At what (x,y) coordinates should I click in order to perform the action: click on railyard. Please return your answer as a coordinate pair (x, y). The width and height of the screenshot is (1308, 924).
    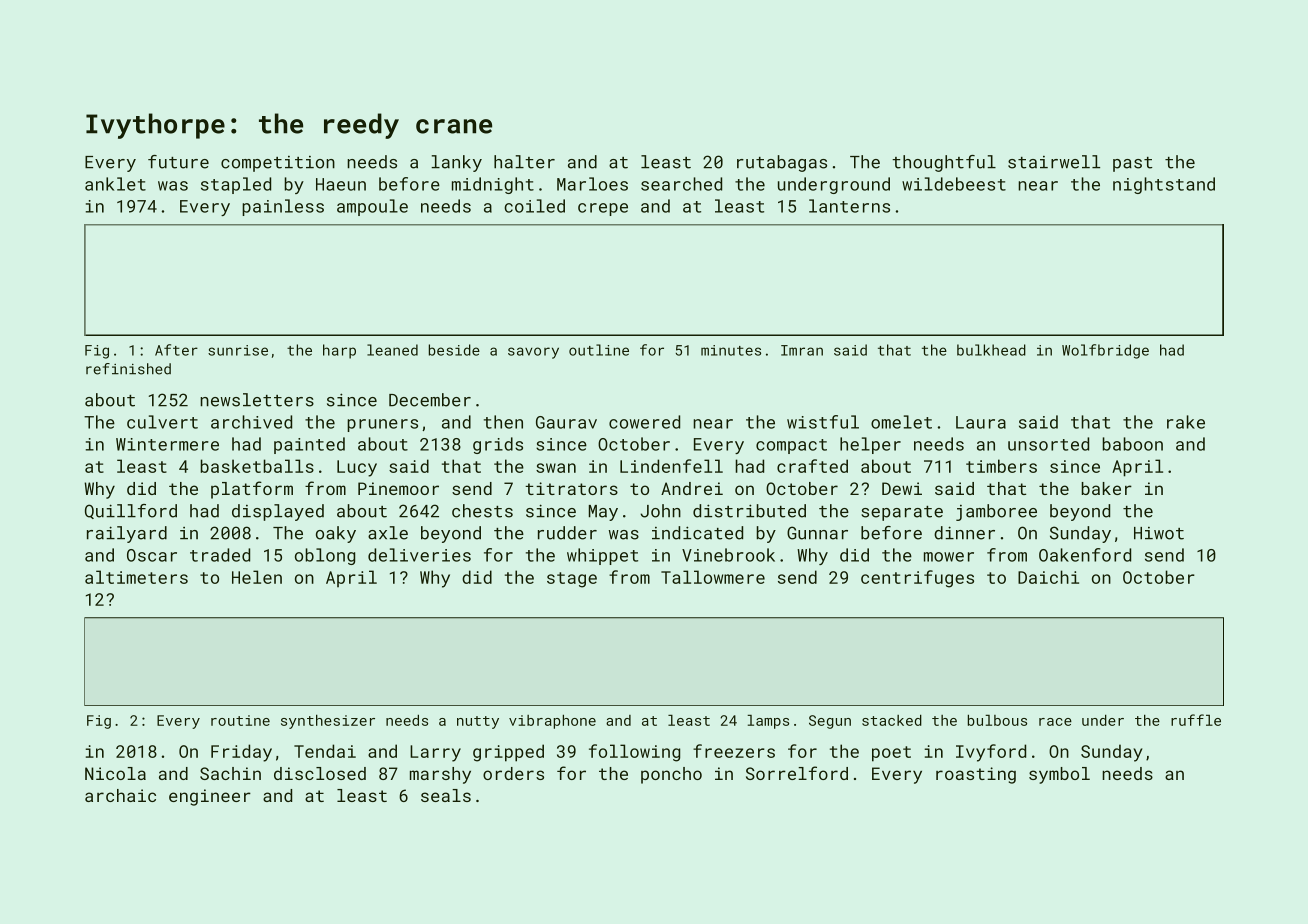
    Looking at the image, I should click on (127, 534).
